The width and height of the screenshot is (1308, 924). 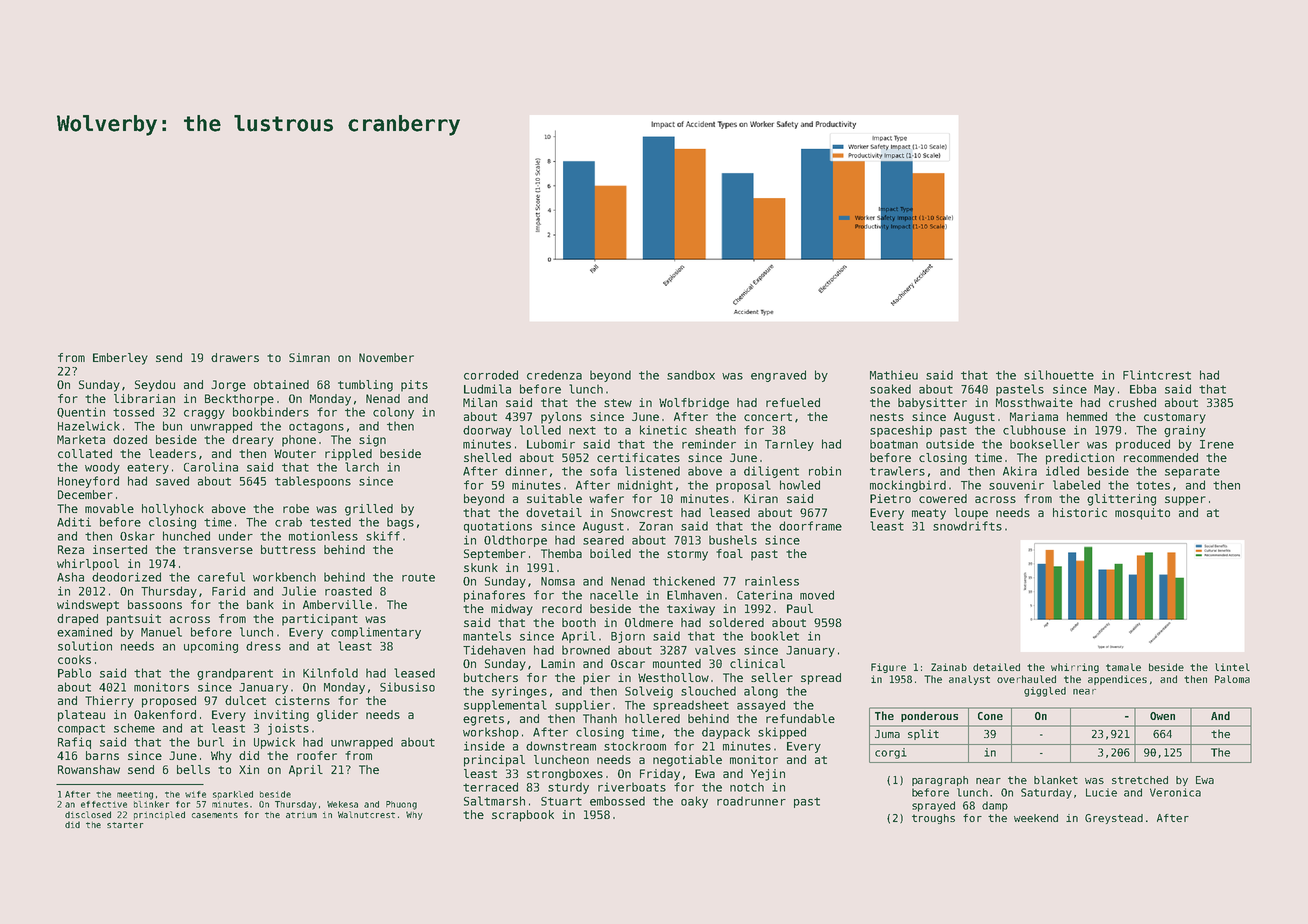 What do you see at coordinates (383, 536) in the screenshot?
I see `skiff` at bounding box center [383, 536].
